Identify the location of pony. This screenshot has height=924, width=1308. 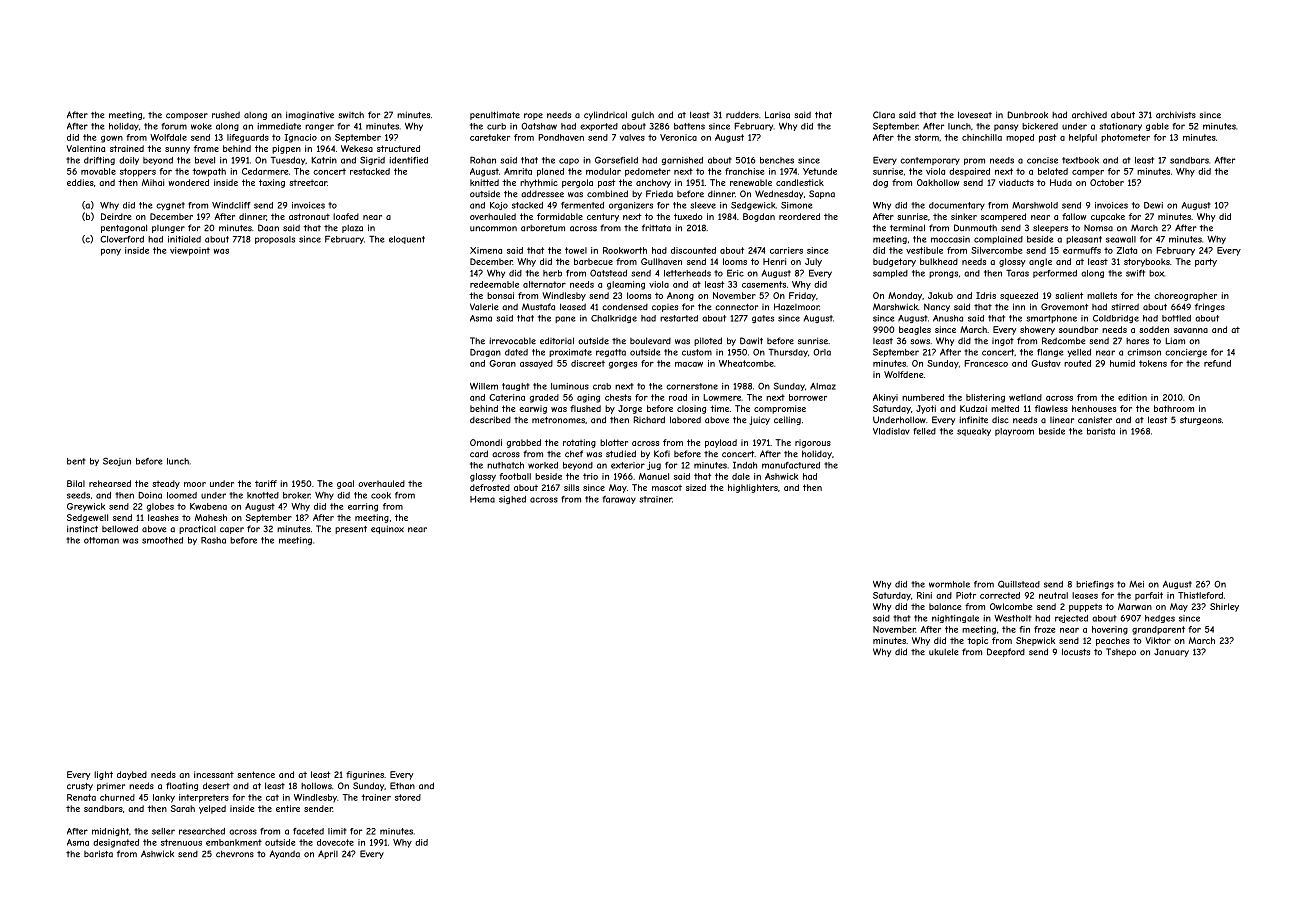
(111, 252).
